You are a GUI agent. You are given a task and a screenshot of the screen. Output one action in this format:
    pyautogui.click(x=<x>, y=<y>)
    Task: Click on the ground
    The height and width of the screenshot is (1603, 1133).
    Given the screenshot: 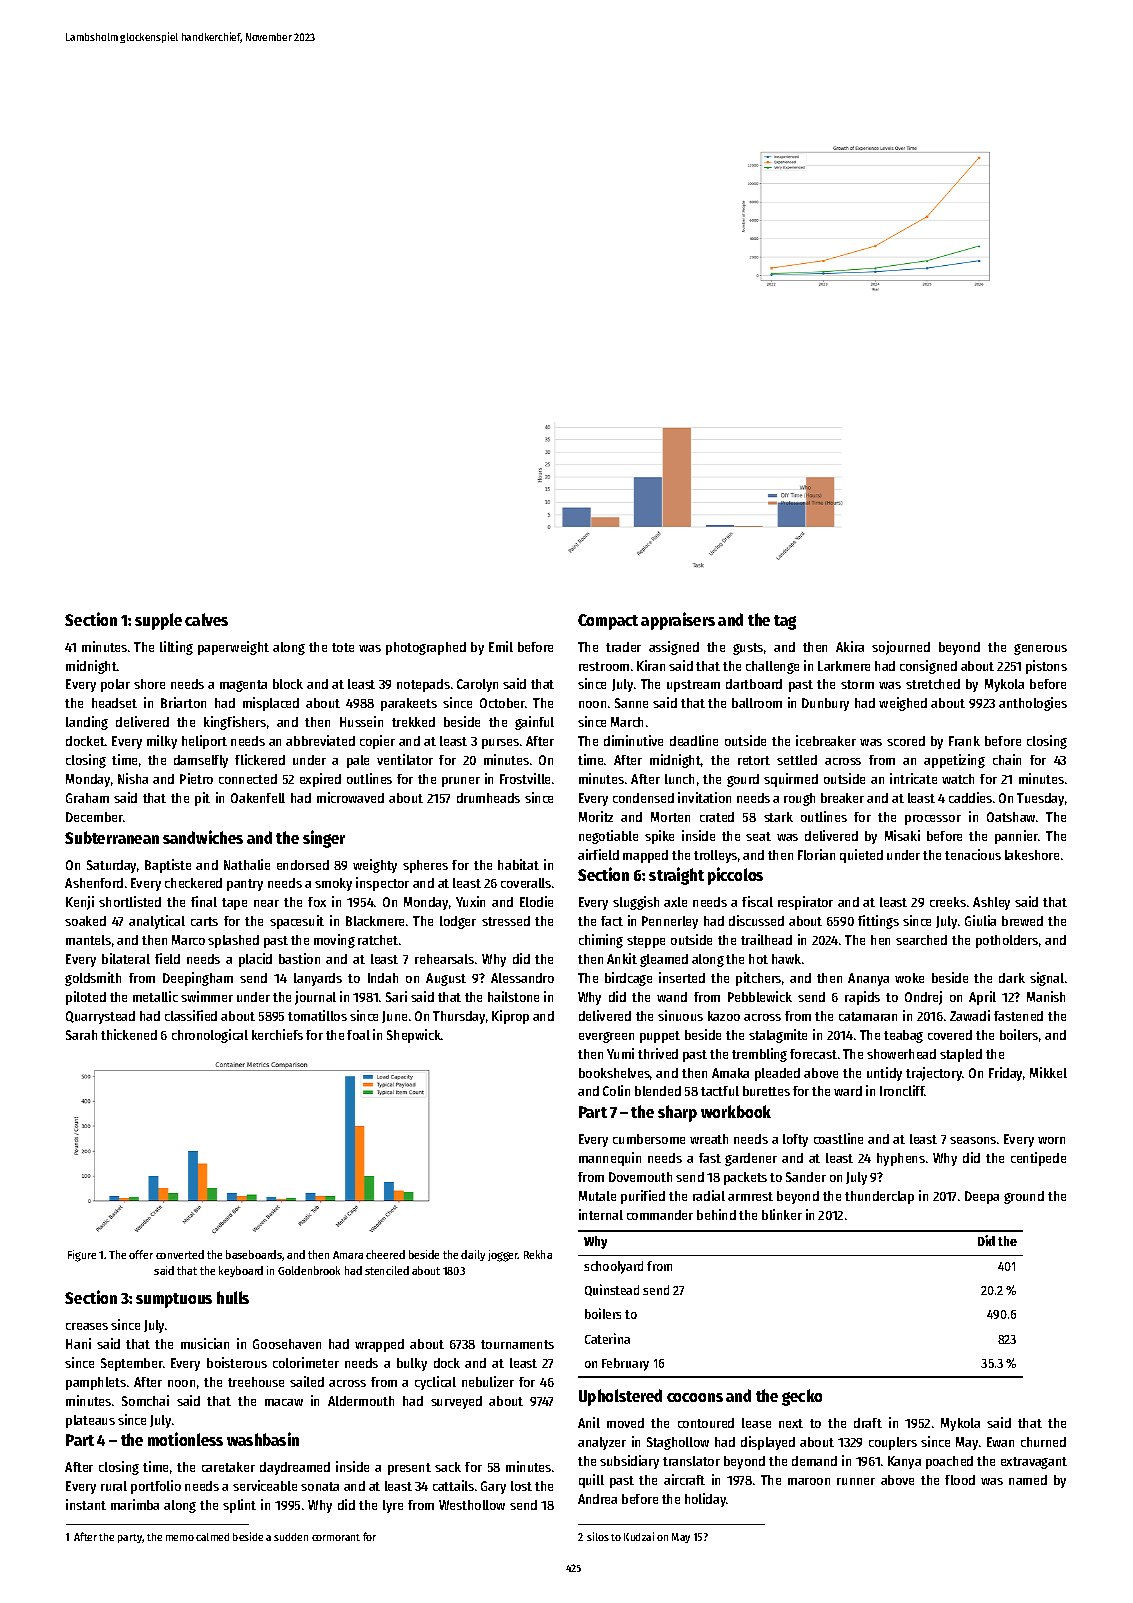 What is the action you would take?
    pyautogui.click(x=1024, y=1197)
